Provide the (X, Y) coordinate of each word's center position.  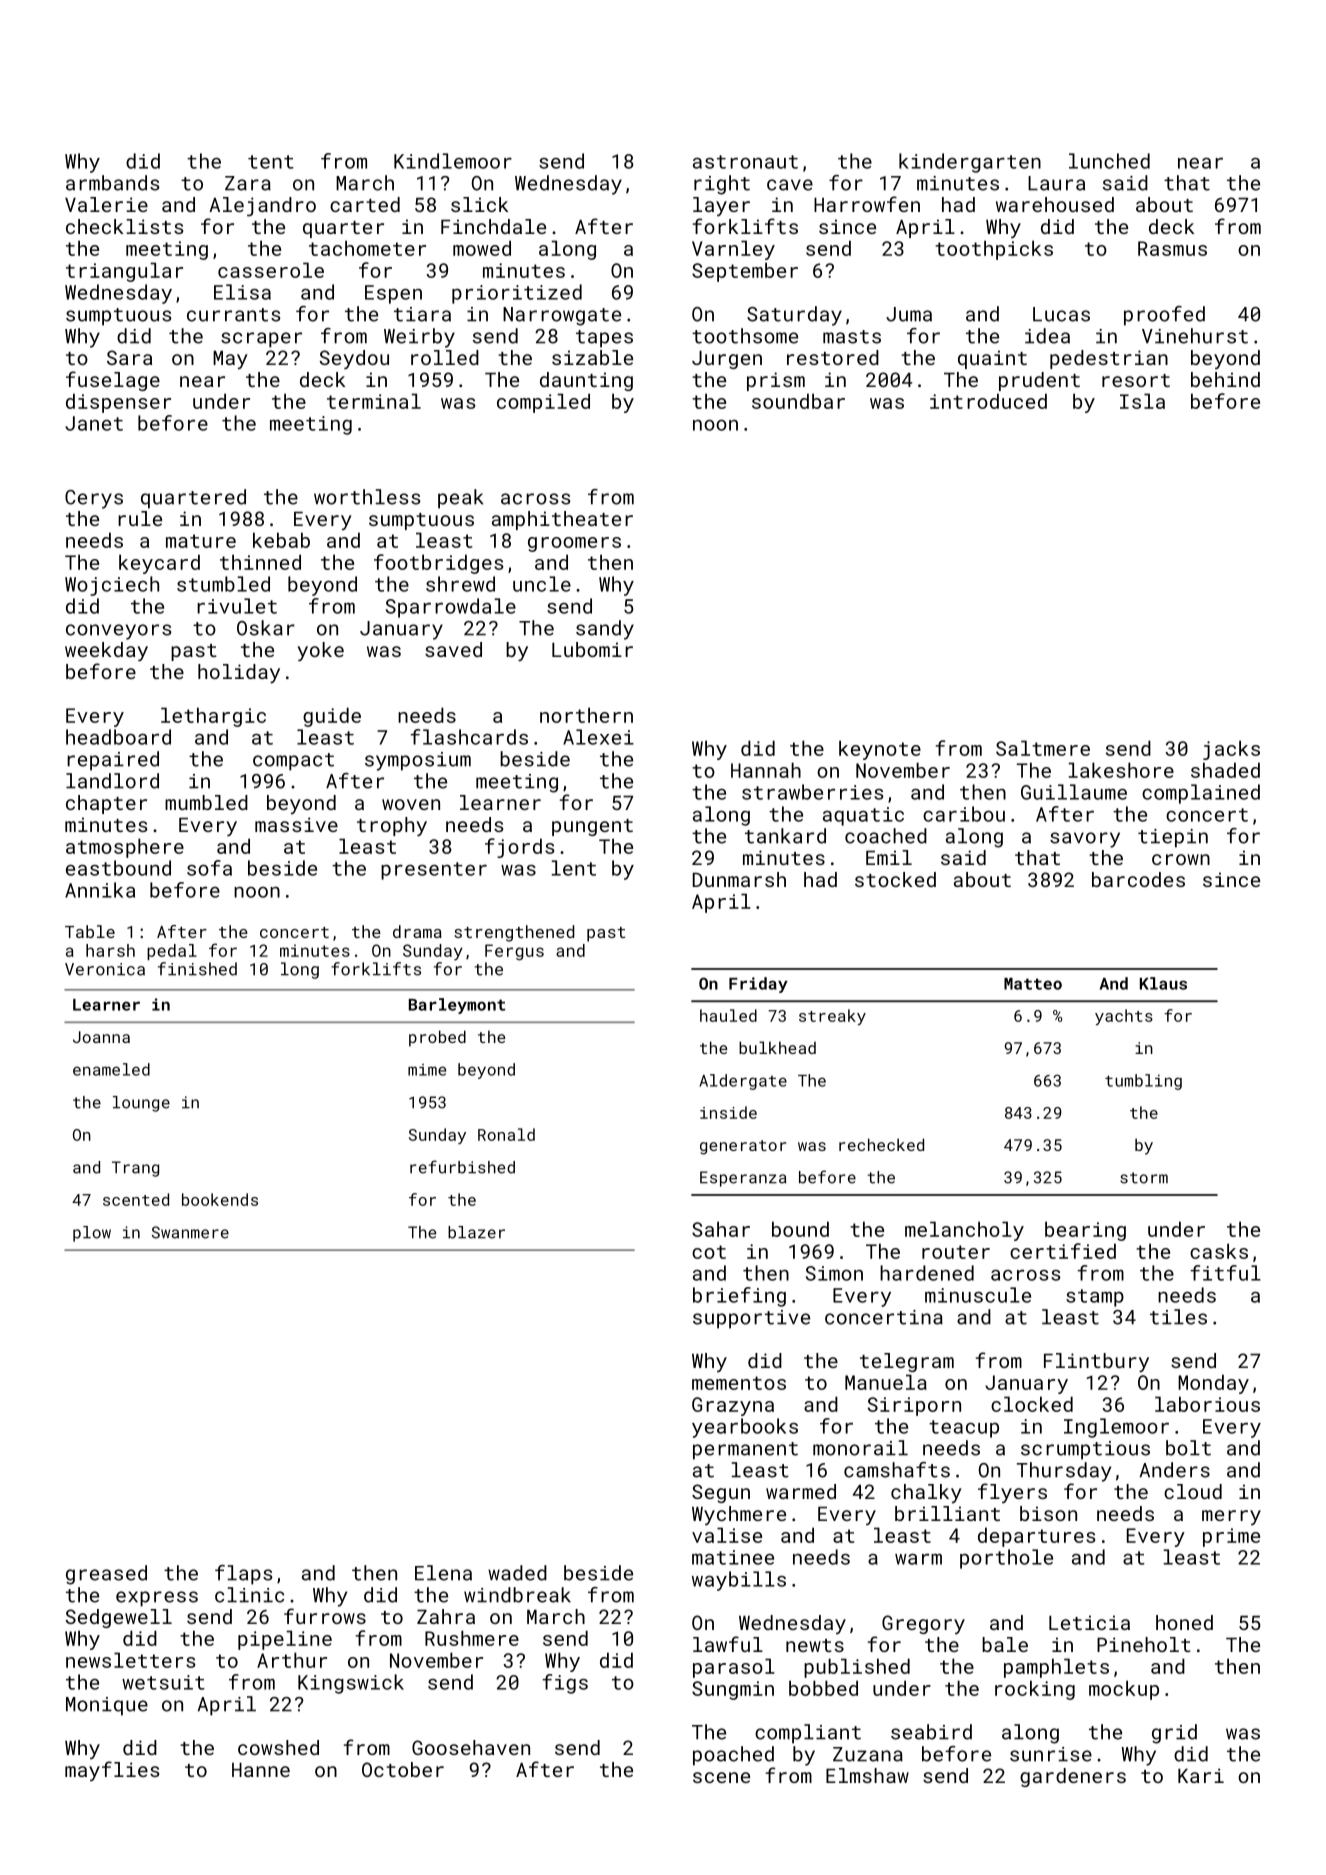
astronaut (745, 162)
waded (517, 1573)
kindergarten (970, 163)
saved (453, 649)
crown (1181, 859)
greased (106, 1575)
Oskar (266, 628)
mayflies (112, 1771)
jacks (1231, 750)
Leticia (1089, 1622)
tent (271, 162)
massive (296, 824)
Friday (758, 985)
